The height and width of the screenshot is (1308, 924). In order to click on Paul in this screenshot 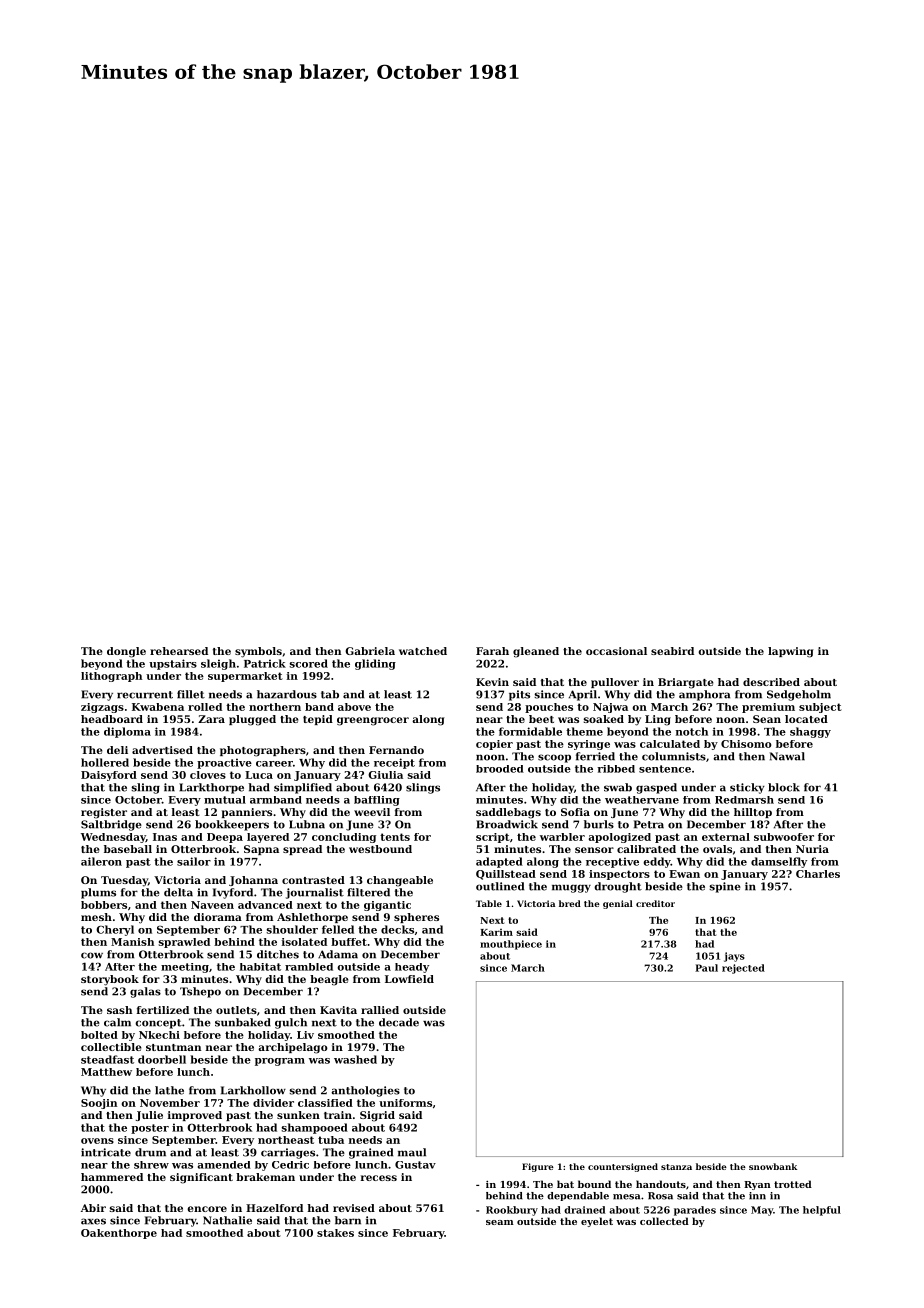, I will do `click(706, 968)`.
